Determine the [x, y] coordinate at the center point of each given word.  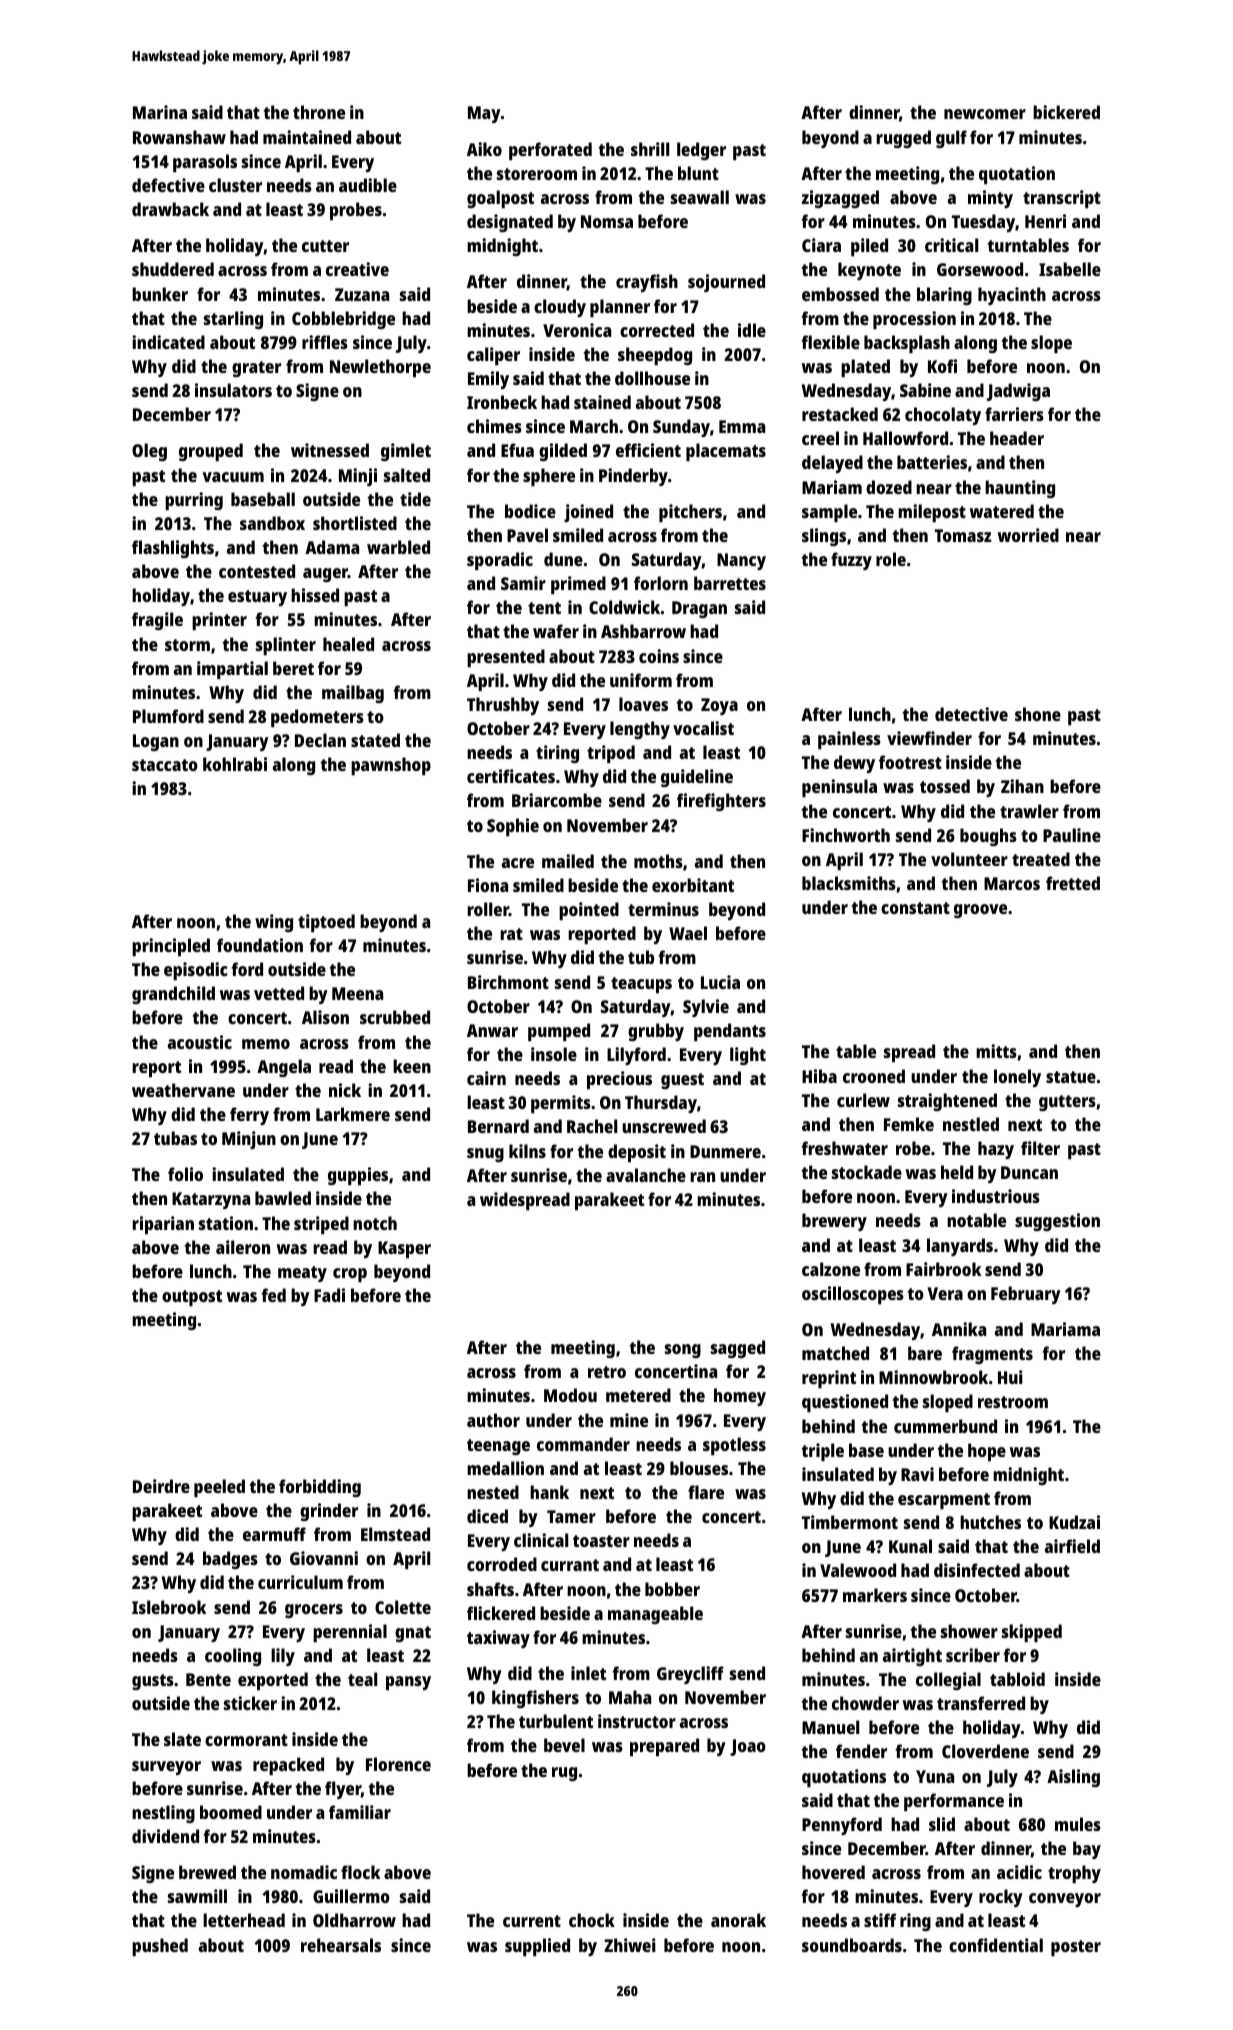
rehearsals [341, 1945]
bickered [1066, 112]
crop [350, 1275]
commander [583, 1444]
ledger [701, 151]
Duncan [1029, 1172]
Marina [160, 112]
